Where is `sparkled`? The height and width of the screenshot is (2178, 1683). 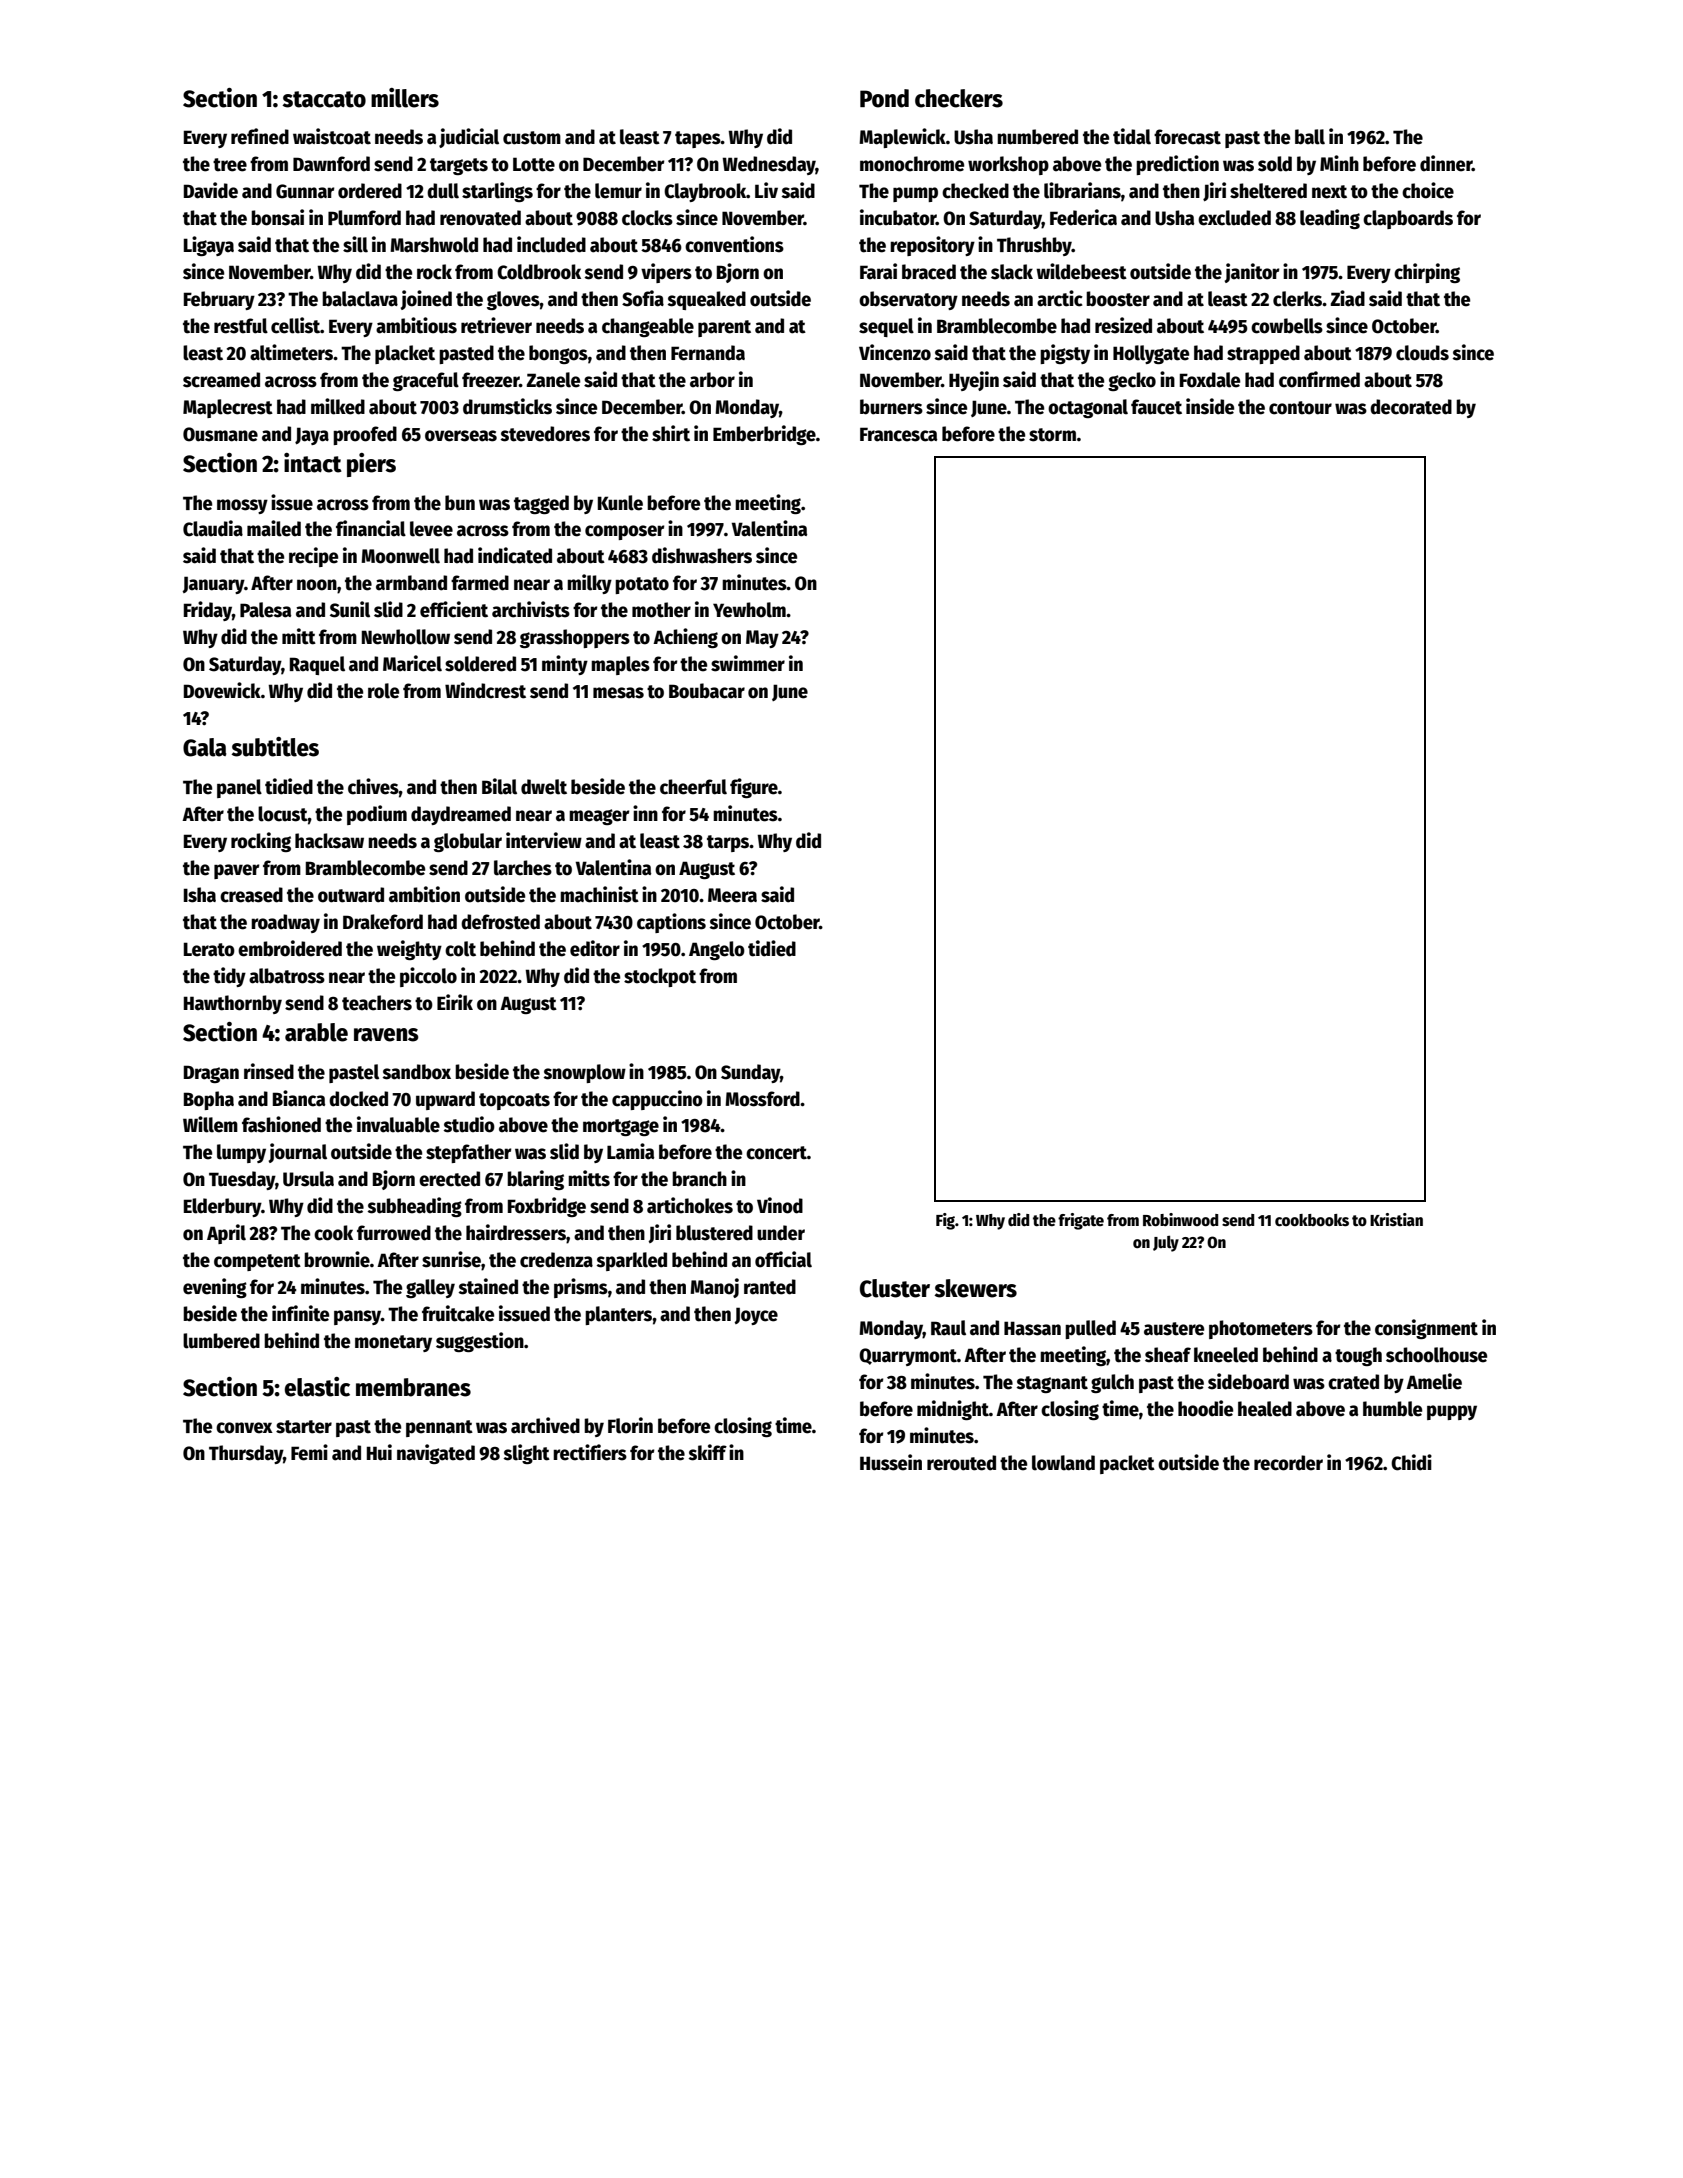
sparkled is located at coordinates (631, 1261).
